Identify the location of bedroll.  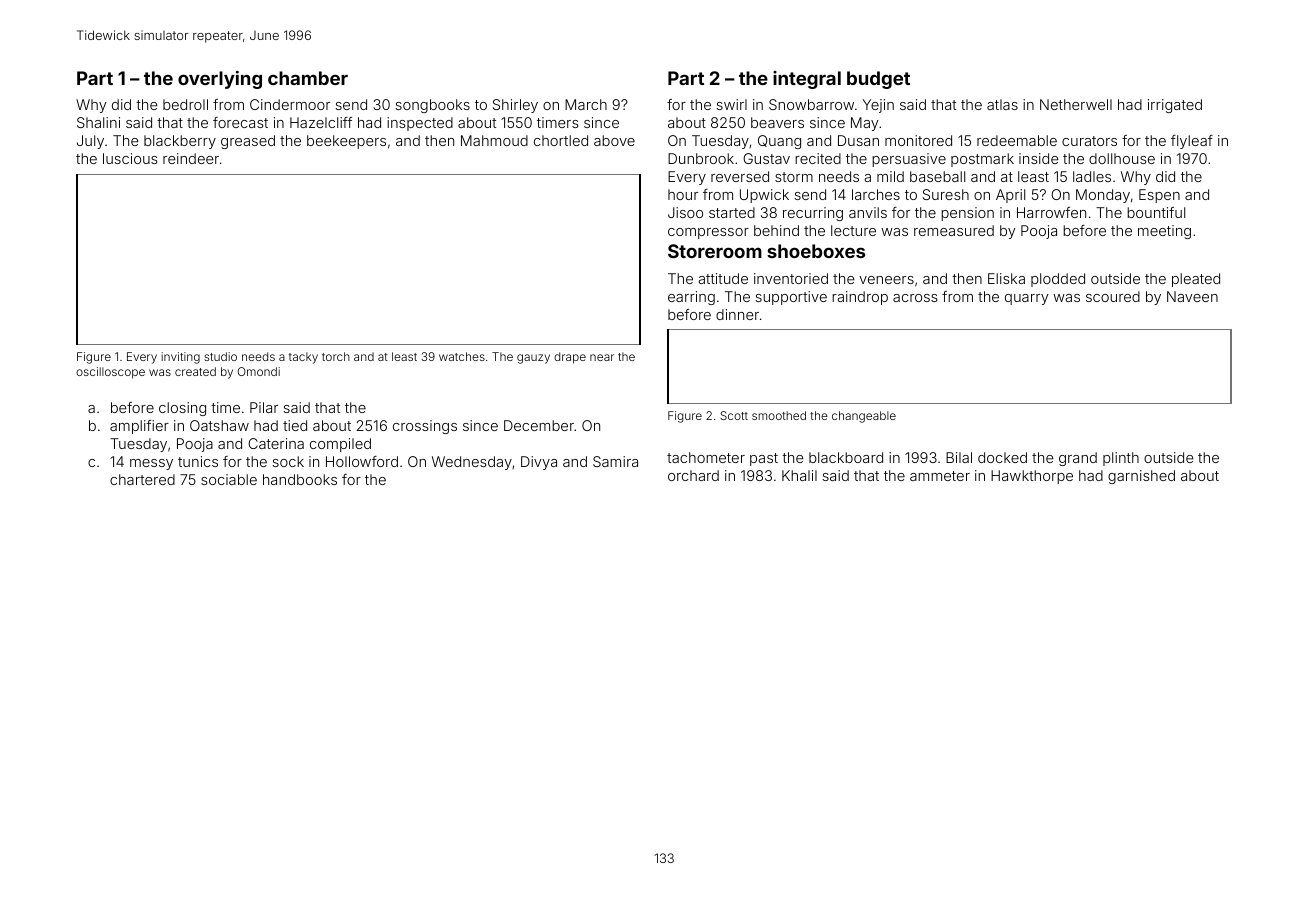
(185, 104).
